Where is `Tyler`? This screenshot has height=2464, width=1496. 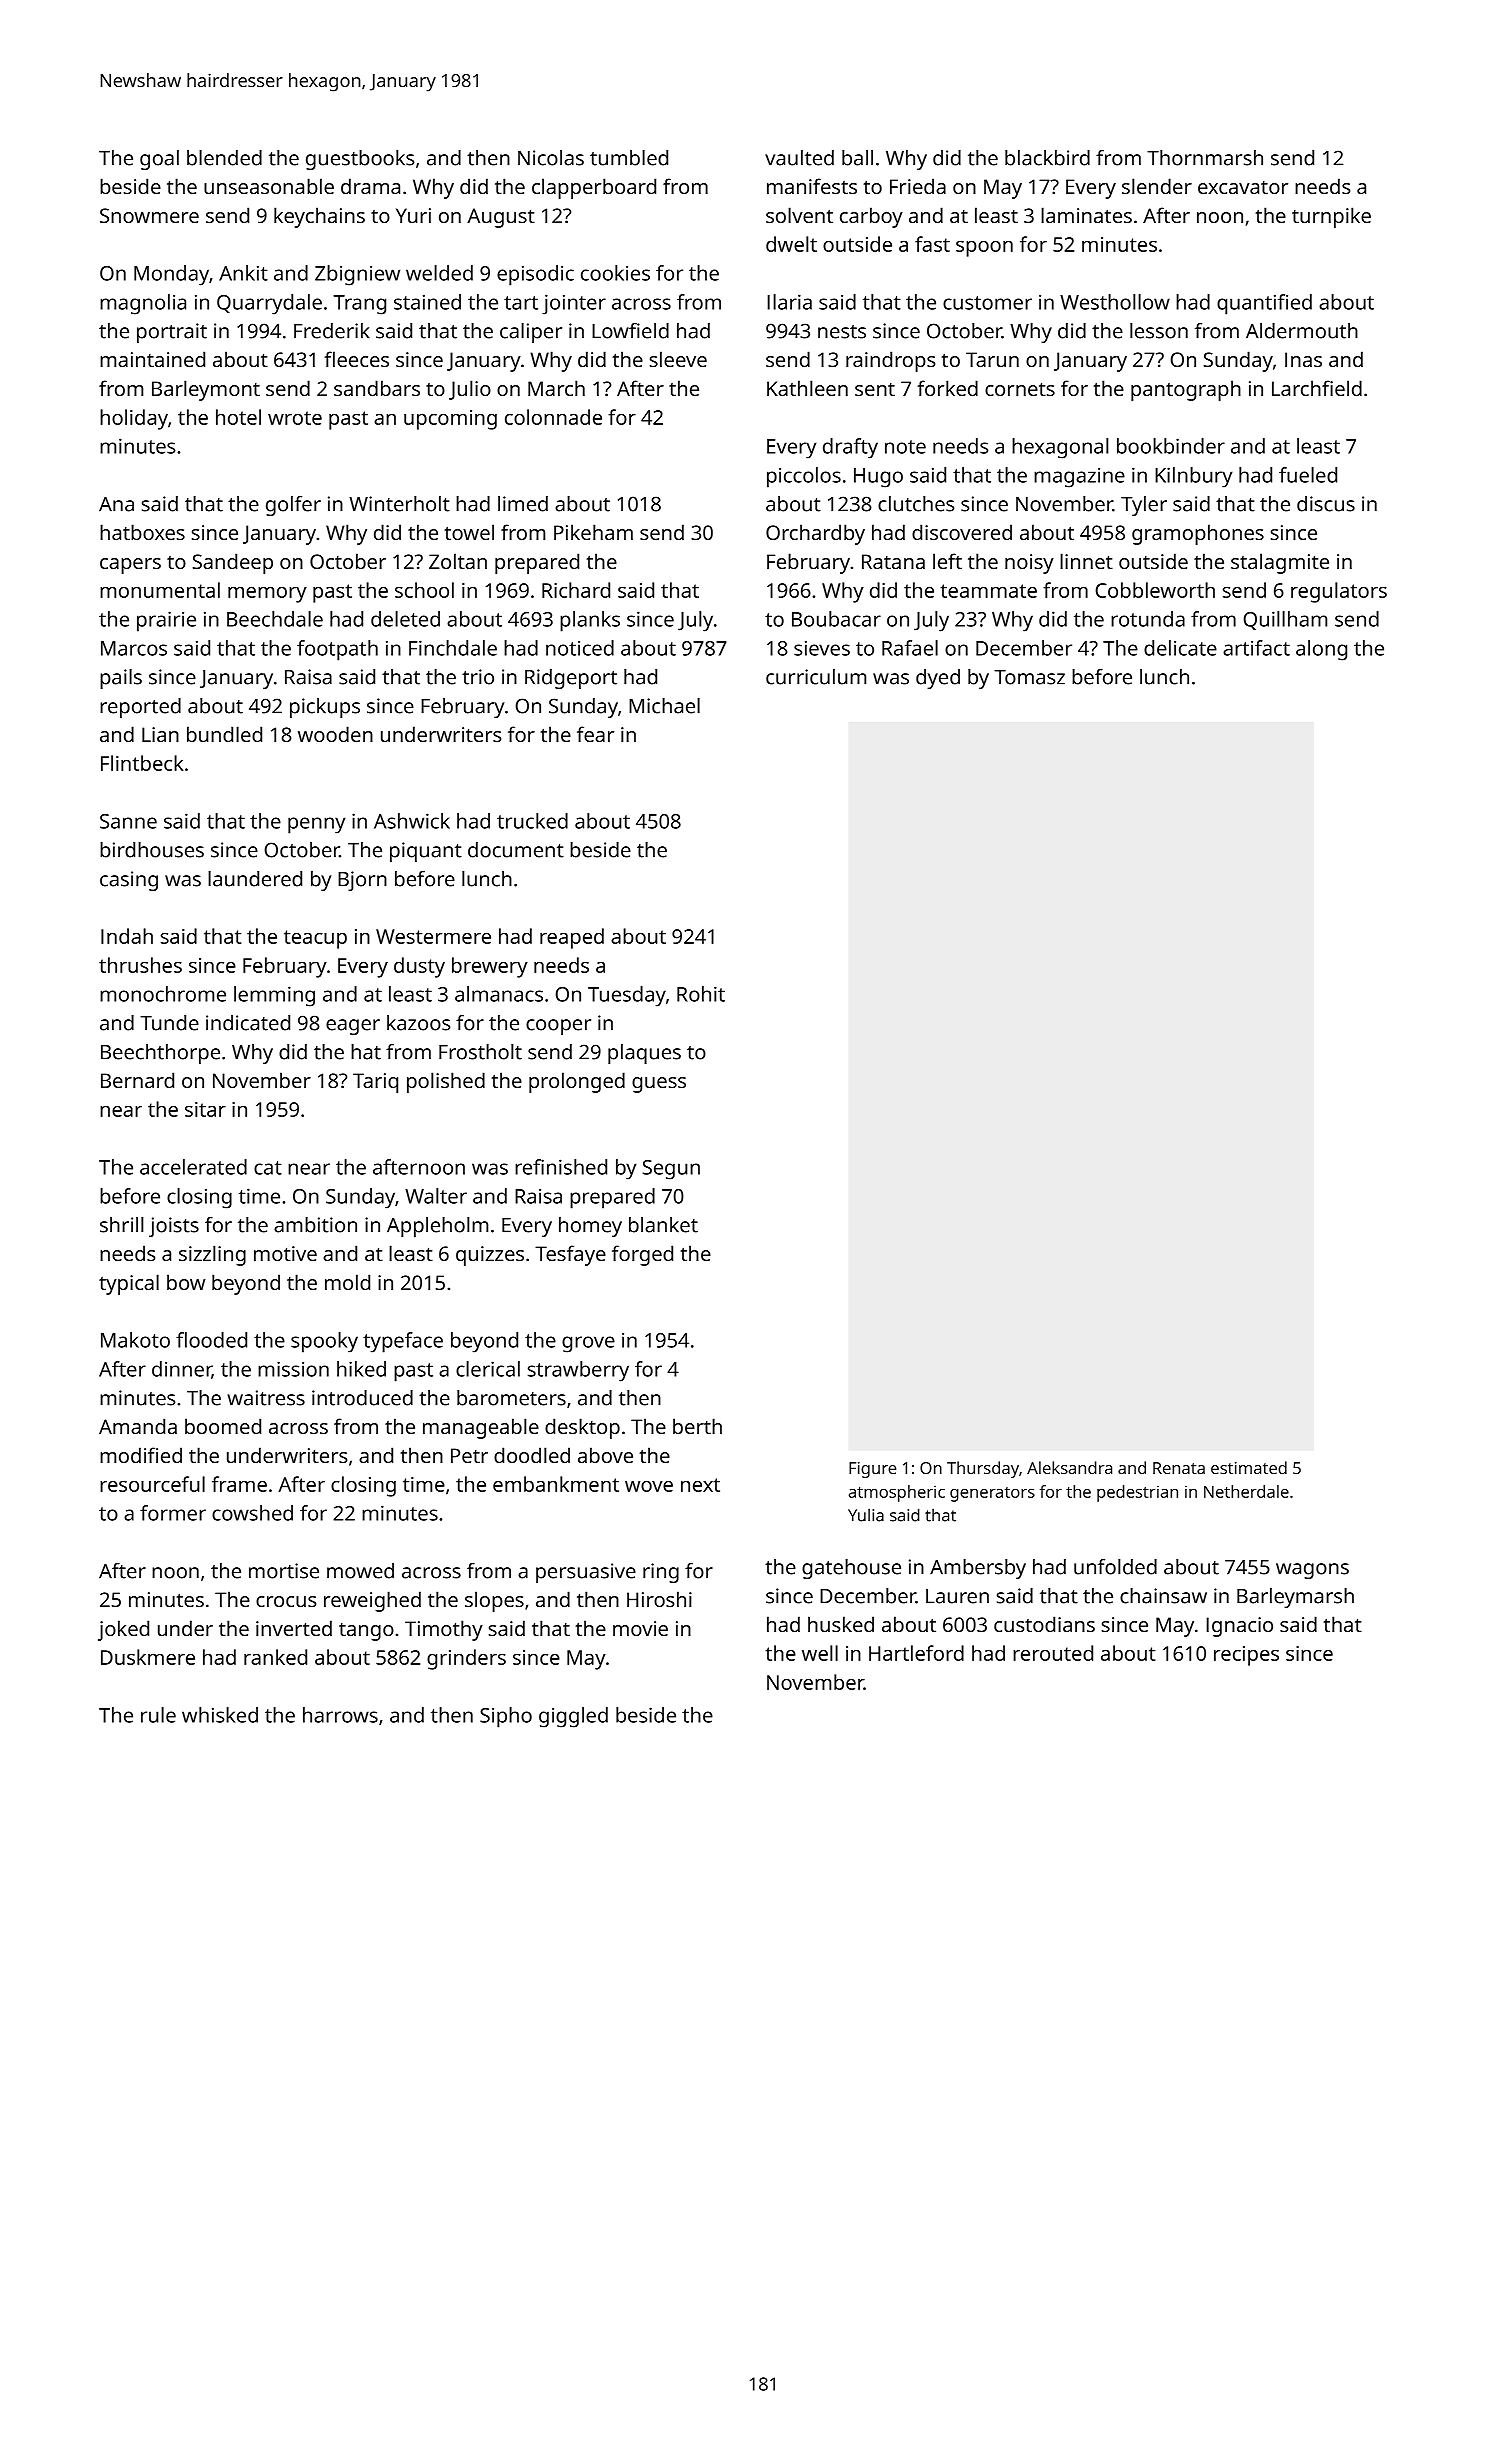
Tyler is located at coordinates (1144, 506).
